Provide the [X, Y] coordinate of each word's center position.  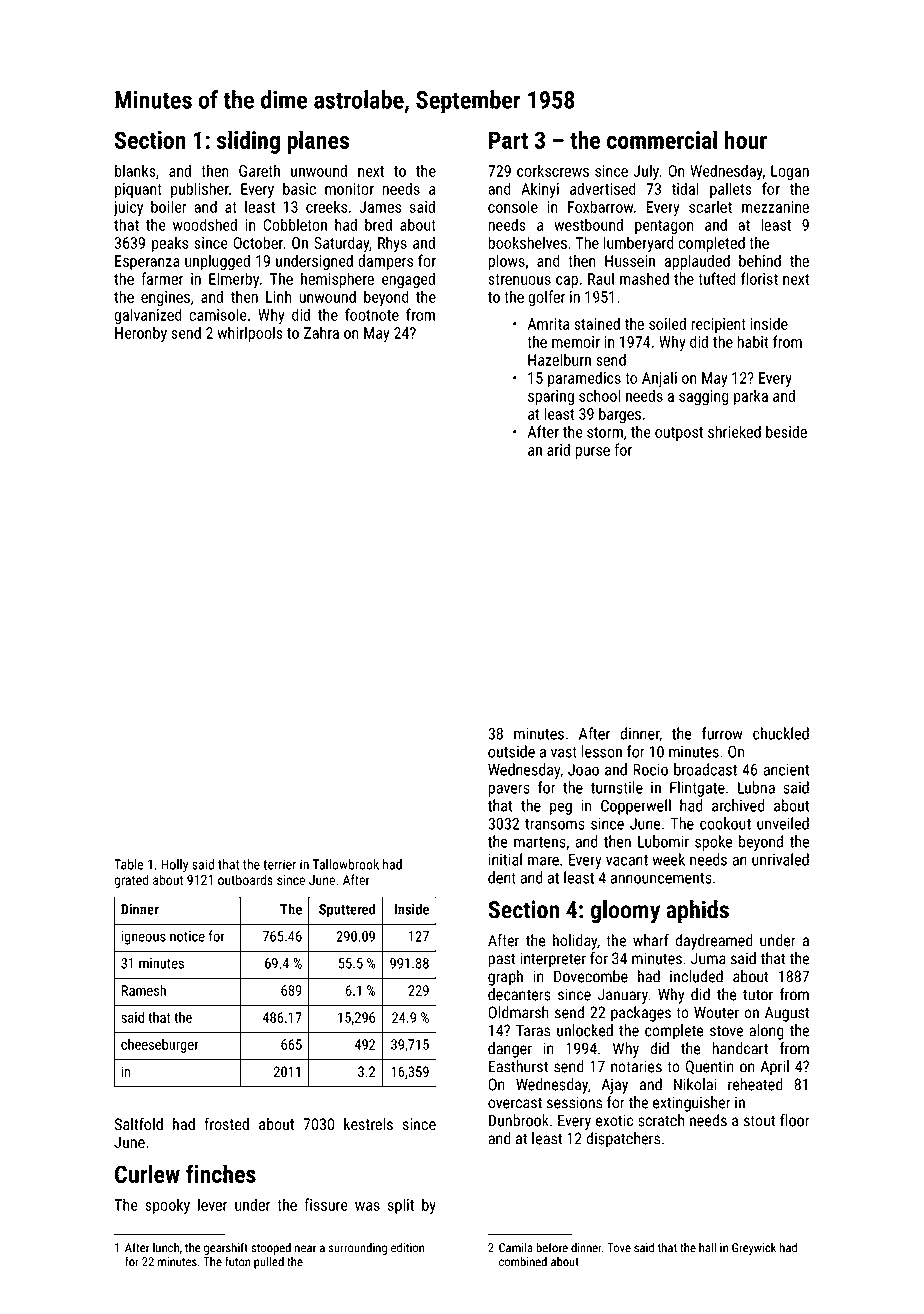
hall [707, 1248]
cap [567, 282]
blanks [135, 170]
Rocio [650, 770]
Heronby [141, 334]
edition [407, 1247]
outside [511, 751]
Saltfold [139, 1124]
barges [620, 415]
